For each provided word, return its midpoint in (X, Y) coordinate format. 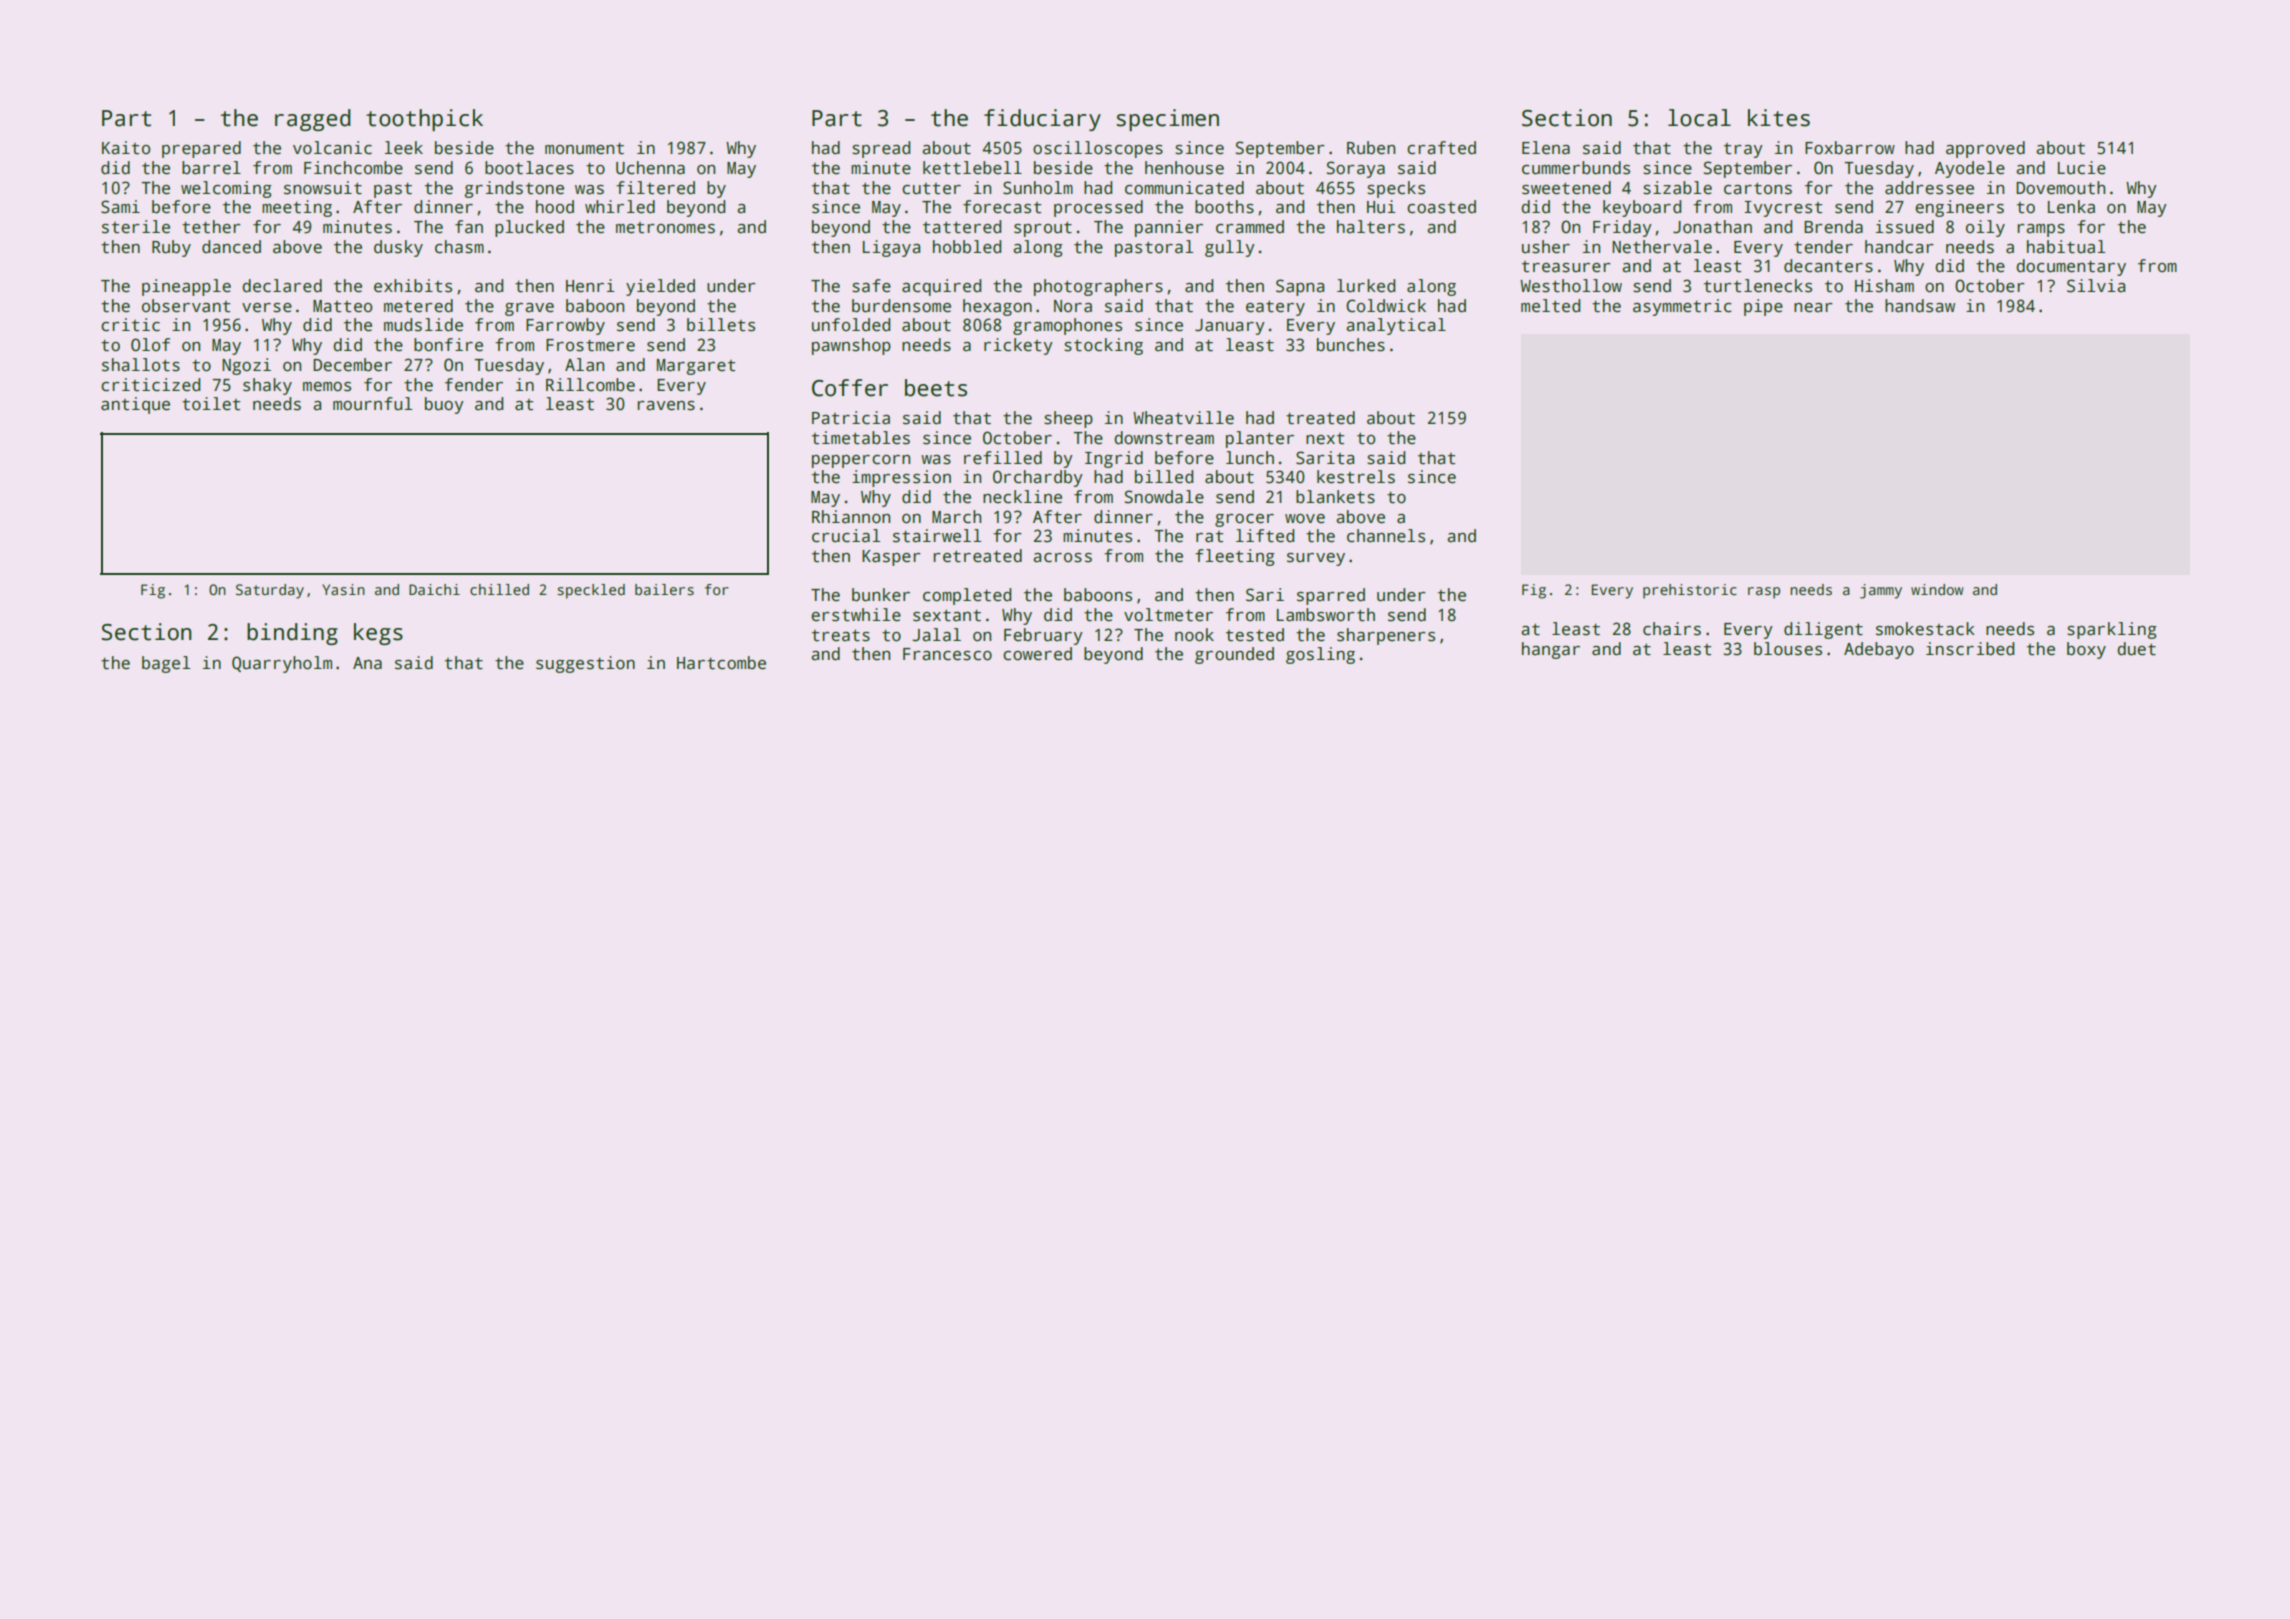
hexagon (997, 307)
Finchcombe (353, 168)
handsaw (1920, 306)
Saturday (270, 591)
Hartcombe (721, 663)
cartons (1758, 188)
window (1937, 589)
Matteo (342, 306)
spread (881, 149)
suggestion (585, 664)
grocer (1244, 520)
